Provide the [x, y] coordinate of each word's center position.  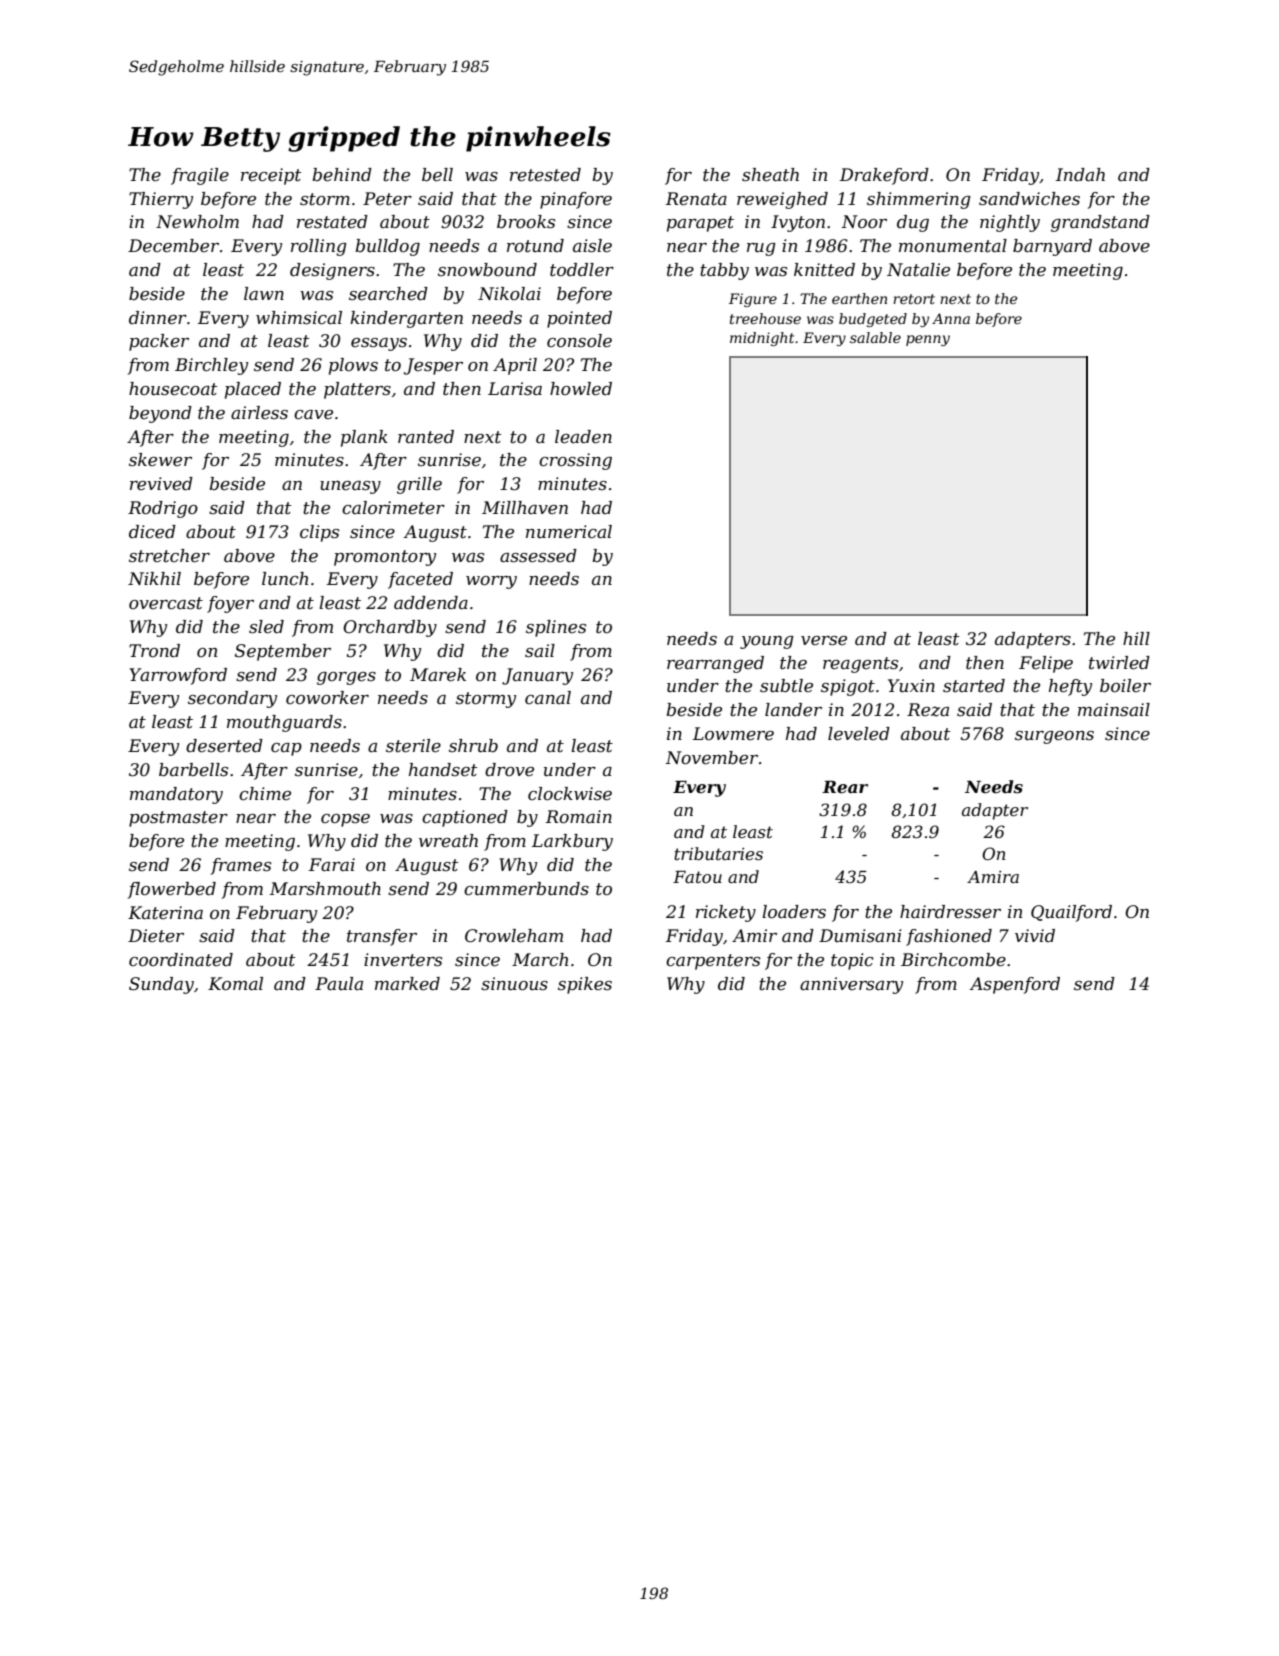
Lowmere [733, 734]
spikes [585, 985]
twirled [1119, 663]
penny [928, 340]
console [579, 341]
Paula [339, 983]
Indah [1080, 174]
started [974, 686]
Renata [696, 199]
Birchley [211, 366]
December [173, 246]
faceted [420, 580]
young [767, 642]
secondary [232, 699]
